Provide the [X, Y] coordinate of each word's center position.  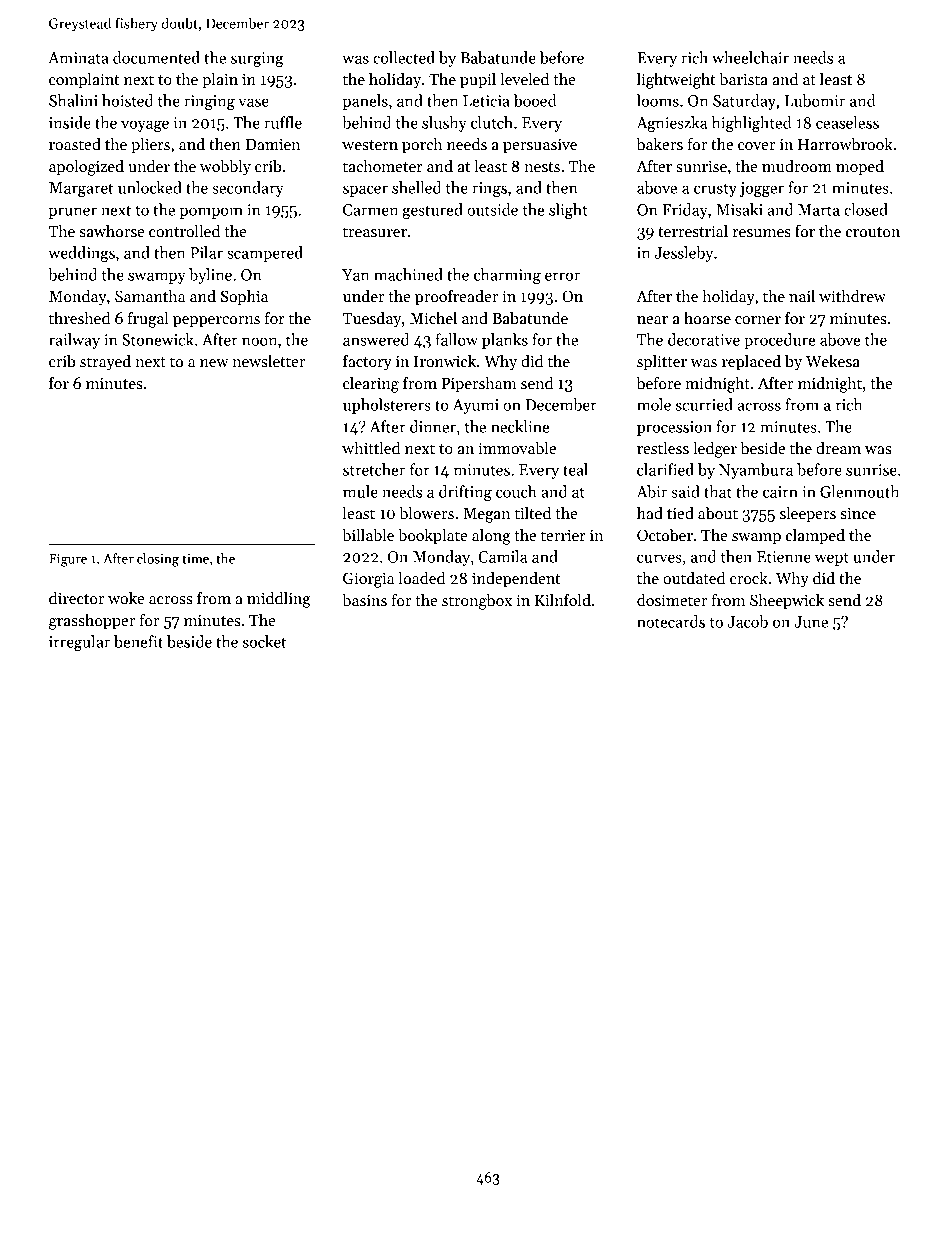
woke [126, 598]
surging [257, 59]
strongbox [477, 602]
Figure [68, 560]
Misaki [739, 209]
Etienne [784, 557]
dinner [433, 426]
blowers [426, 513]
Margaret [81, 189]
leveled [524, 79]
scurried [704, 404]
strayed [105, 363]
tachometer [383, 166]
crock [749, 578]
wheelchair [750, 57]
